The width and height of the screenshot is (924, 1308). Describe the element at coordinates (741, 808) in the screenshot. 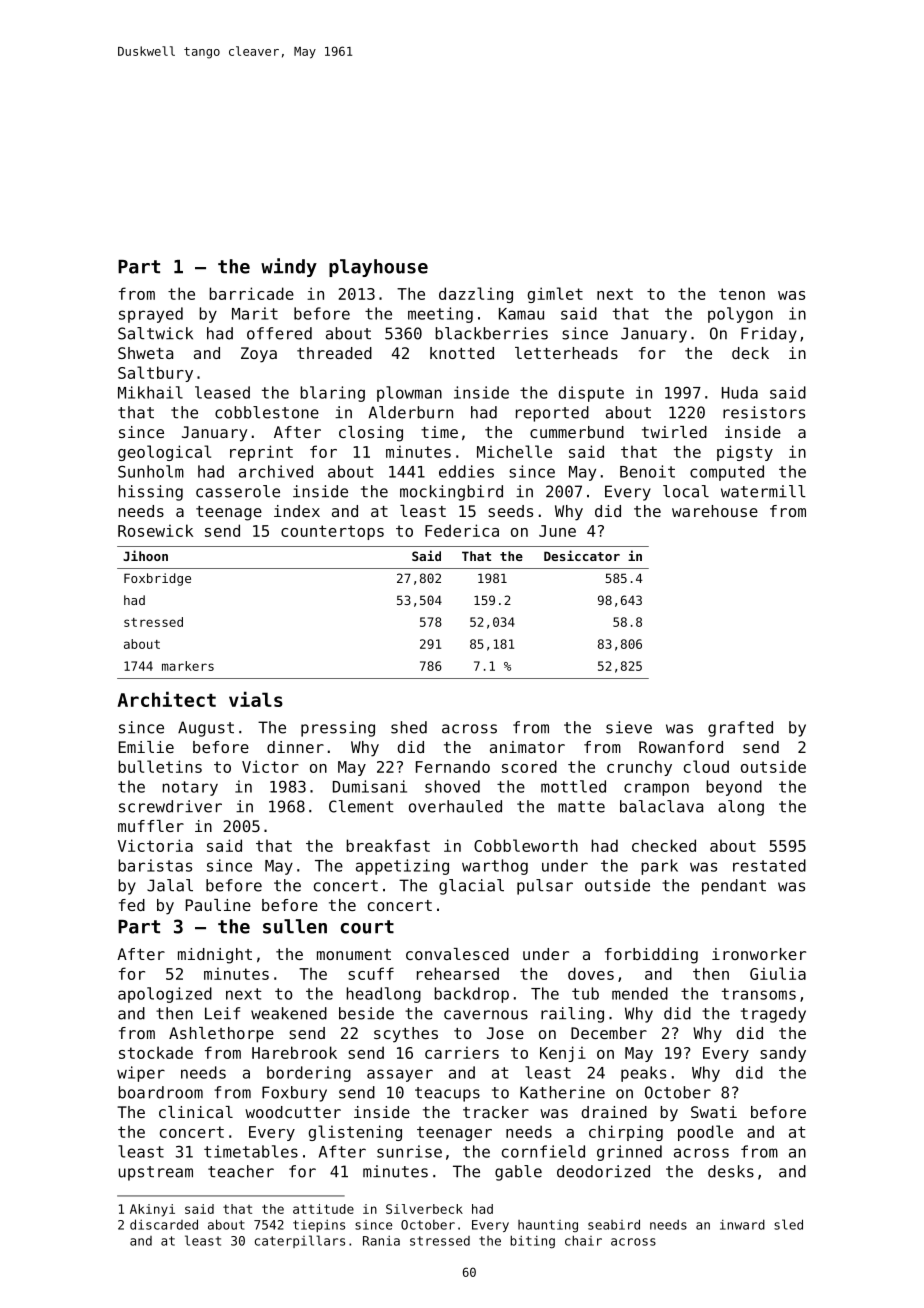

I see `along` at that location.
